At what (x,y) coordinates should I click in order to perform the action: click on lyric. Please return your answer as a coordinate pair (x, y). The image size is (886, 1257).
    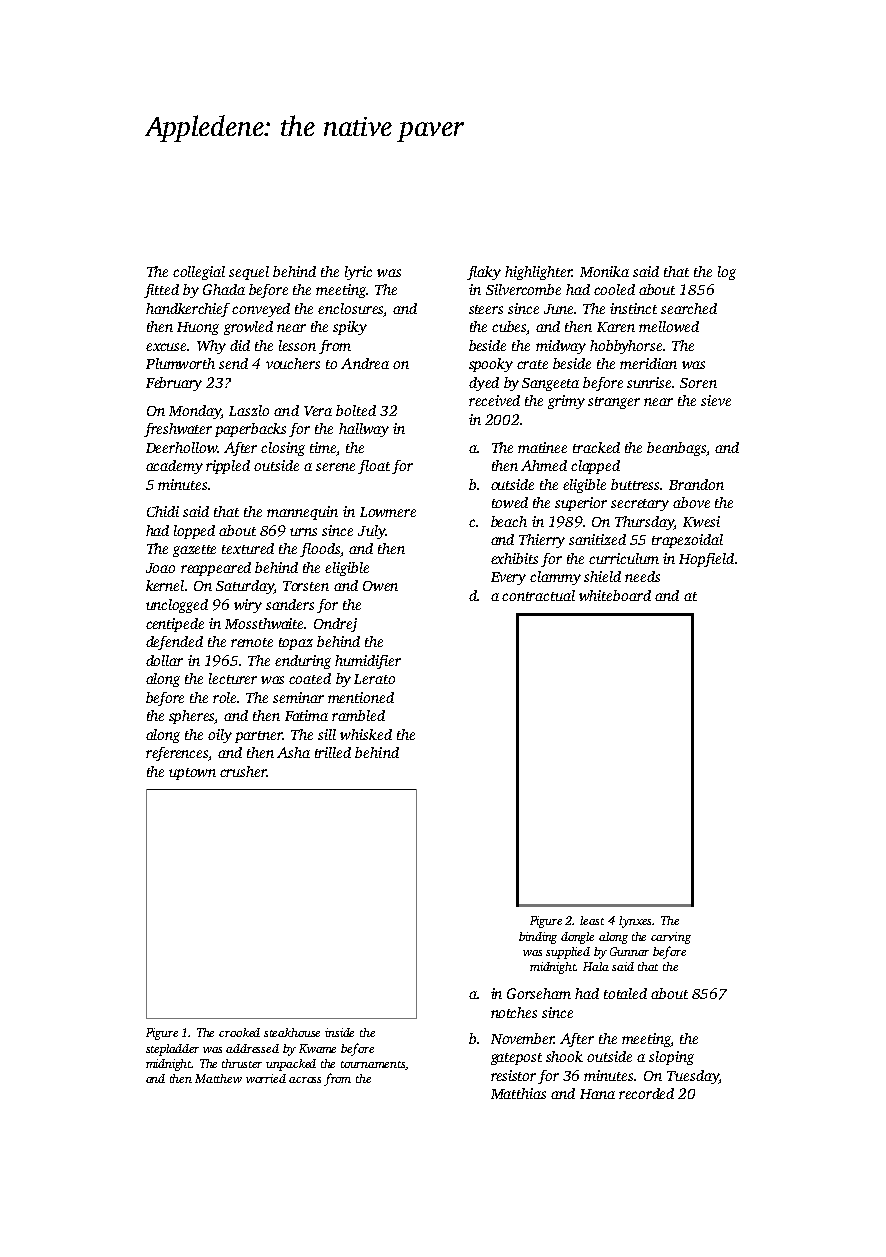
    Looking at the image, I should click on (358, 273).
